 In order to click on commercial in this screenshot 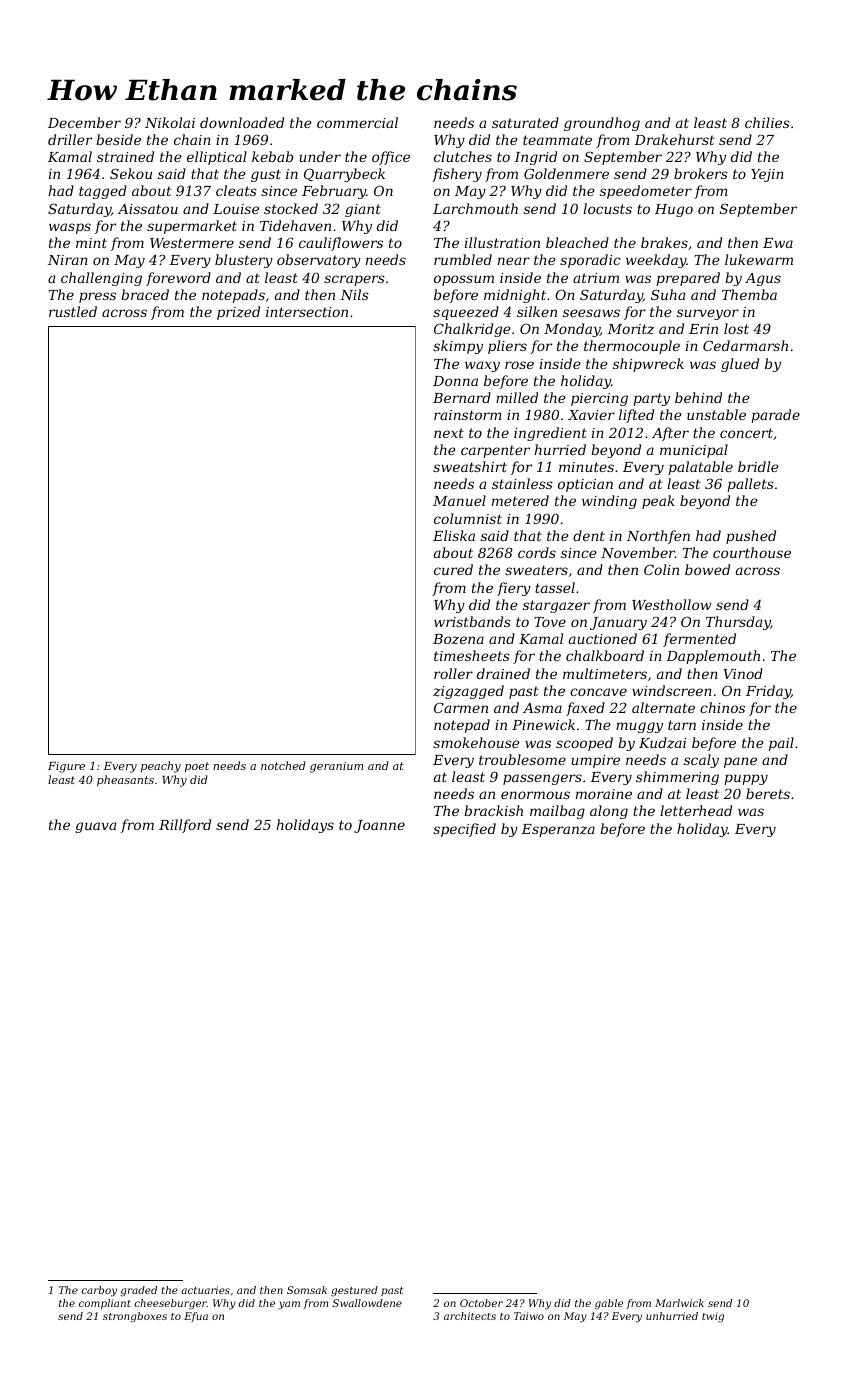, I will do `click(357, 122)`.
